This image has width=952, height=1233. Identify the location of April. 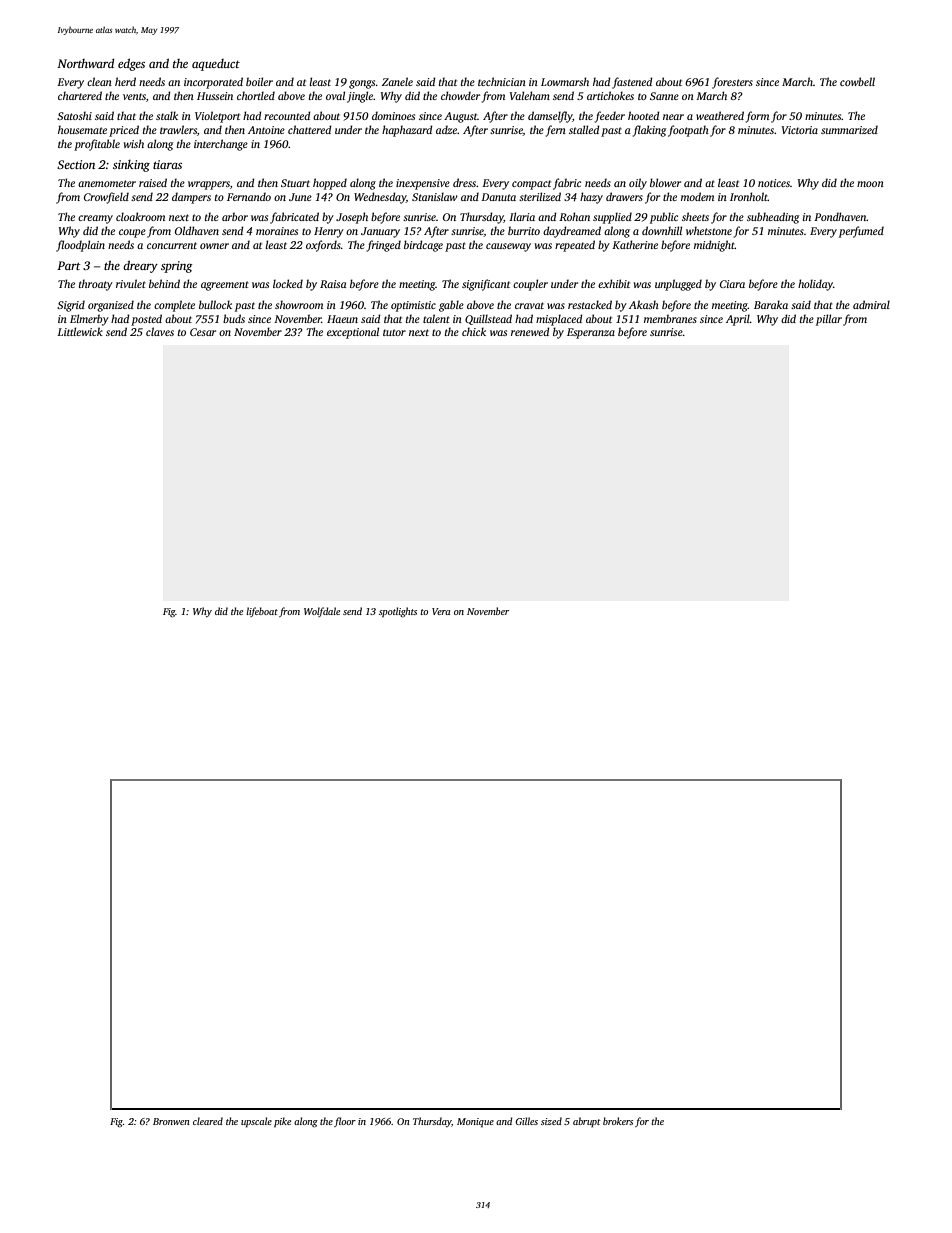
(738, 320).
